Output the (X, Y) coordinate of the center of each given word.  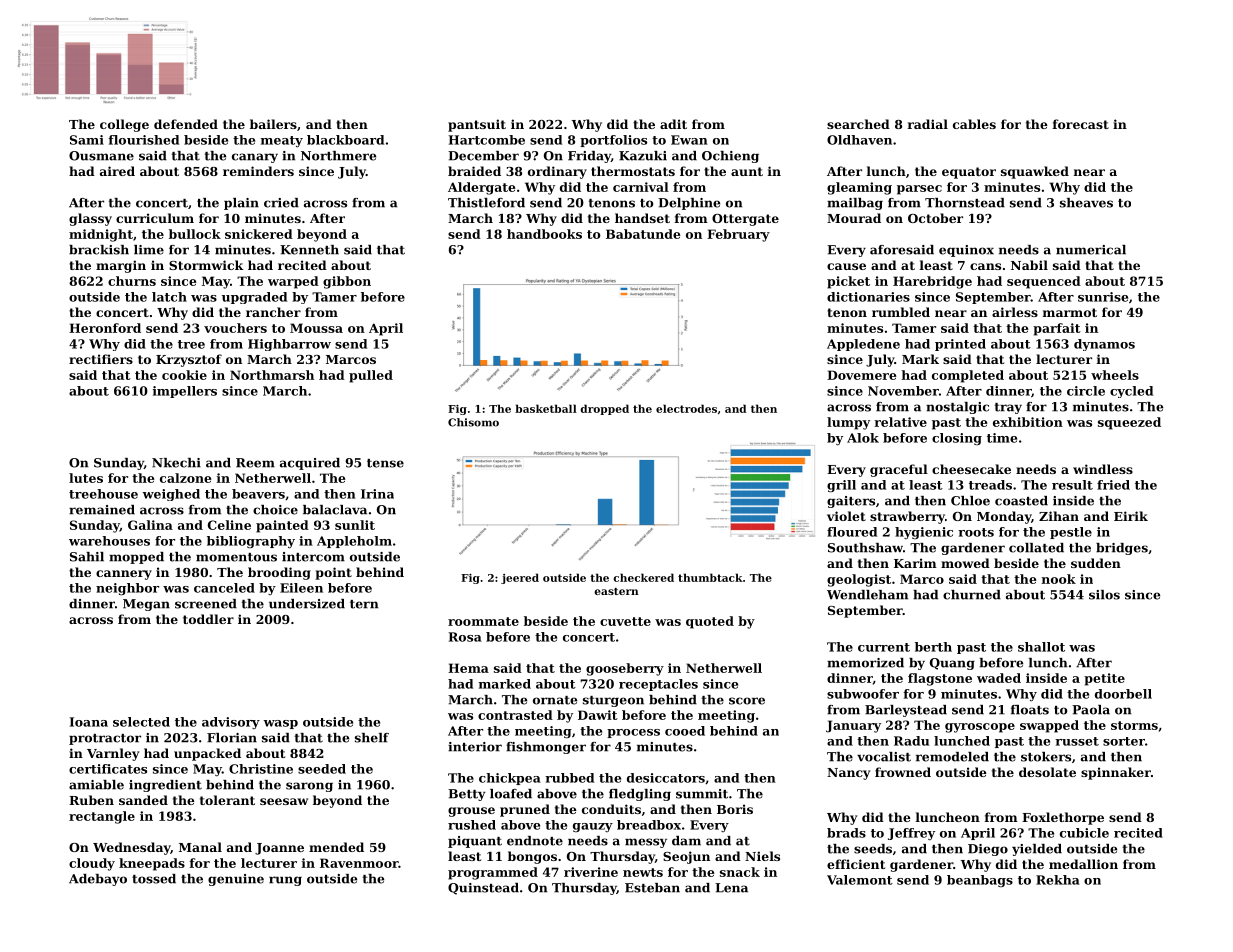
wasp (280, 724)
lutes (86, 478)
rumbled (901, 312)
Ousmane (101, 156)
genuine (236, 880)
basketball (546, 408)
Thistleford (486, 203)
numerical (1091, 250)
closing (957, 439)
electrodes (686, 408)
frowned (903, 772)
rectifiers (101, 359)
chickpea (510, 779)
